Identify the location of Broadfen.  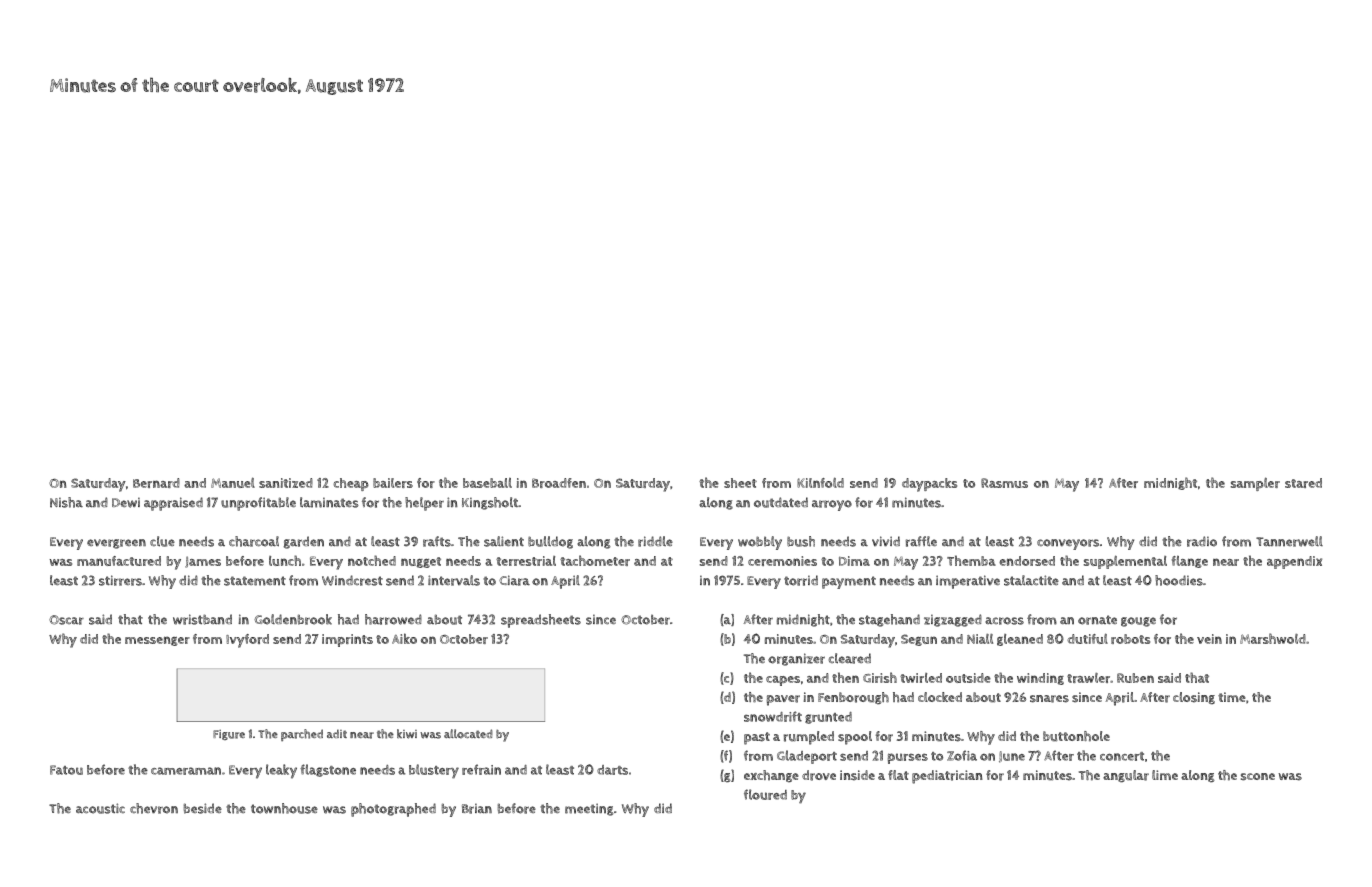
(559, 483).
